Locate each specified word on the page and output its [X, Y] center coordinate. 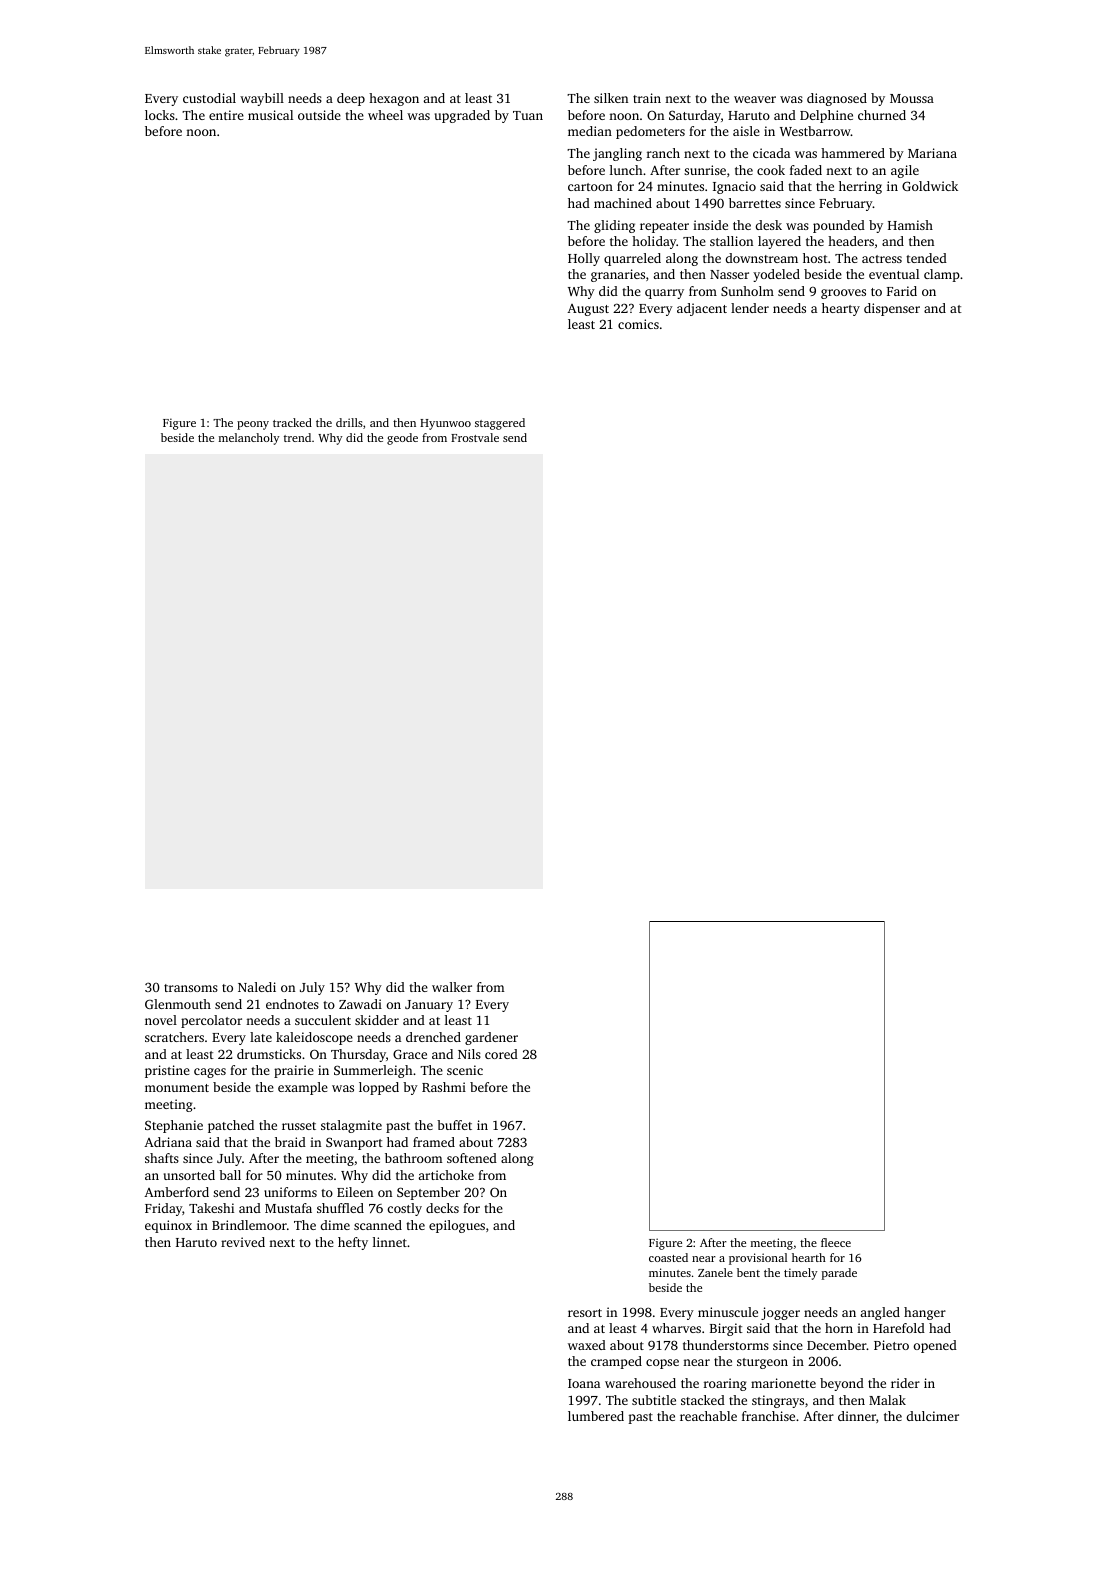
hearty [841, 309]
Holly [584, 259]
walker [452, 987]
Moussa [912, 98]
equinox [168, 1226]
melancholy [249, 439]
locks [160, 115]
